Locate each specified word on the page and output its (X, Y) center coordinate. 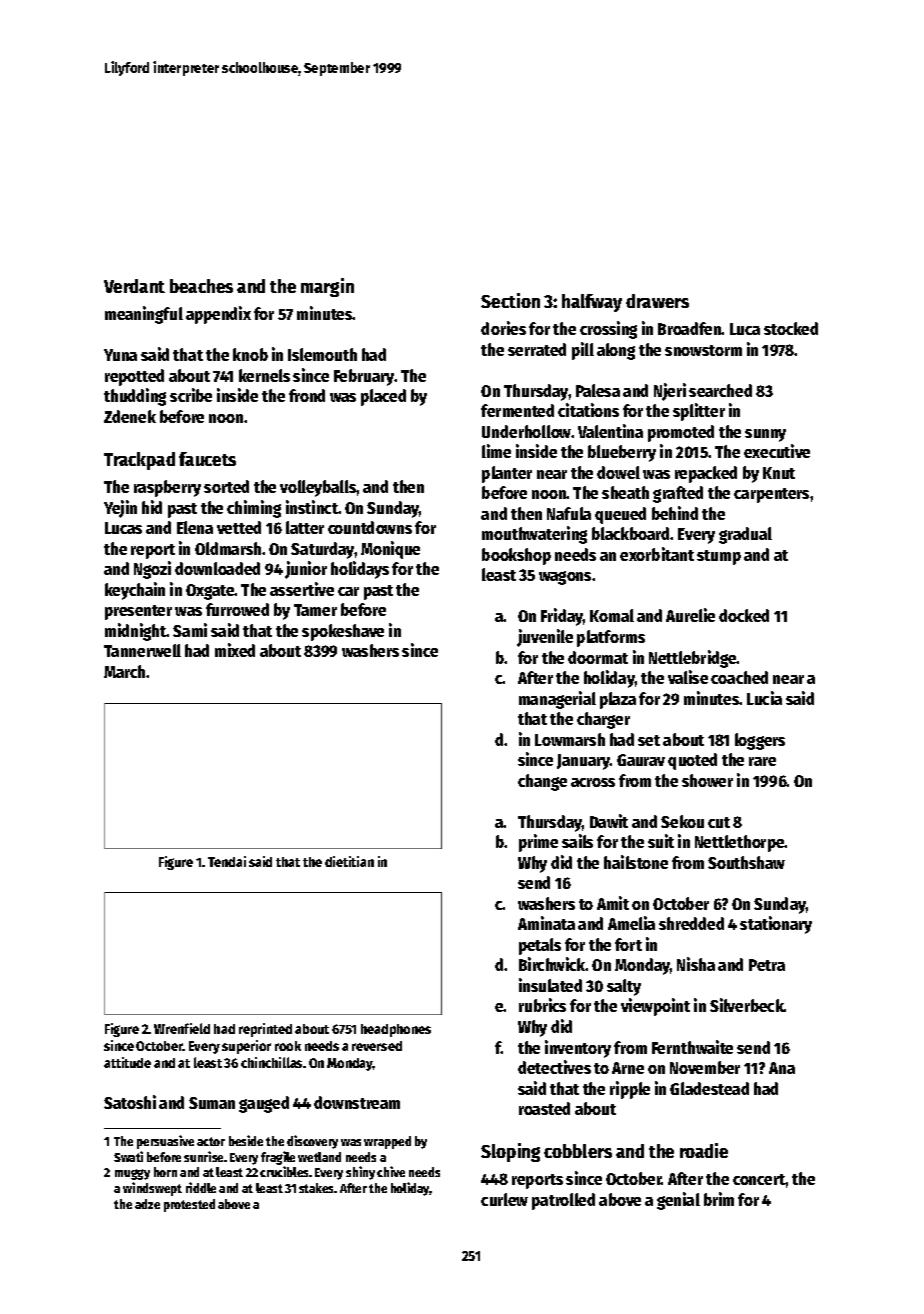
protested (189, 1205)
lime (496, 451)
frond (307, 395)
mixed (235, 650)
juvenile (545, 638)
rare (762, 761)
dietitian (349, 861)
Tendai (227, 861)
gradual (745, 535)
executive (777, 451)
